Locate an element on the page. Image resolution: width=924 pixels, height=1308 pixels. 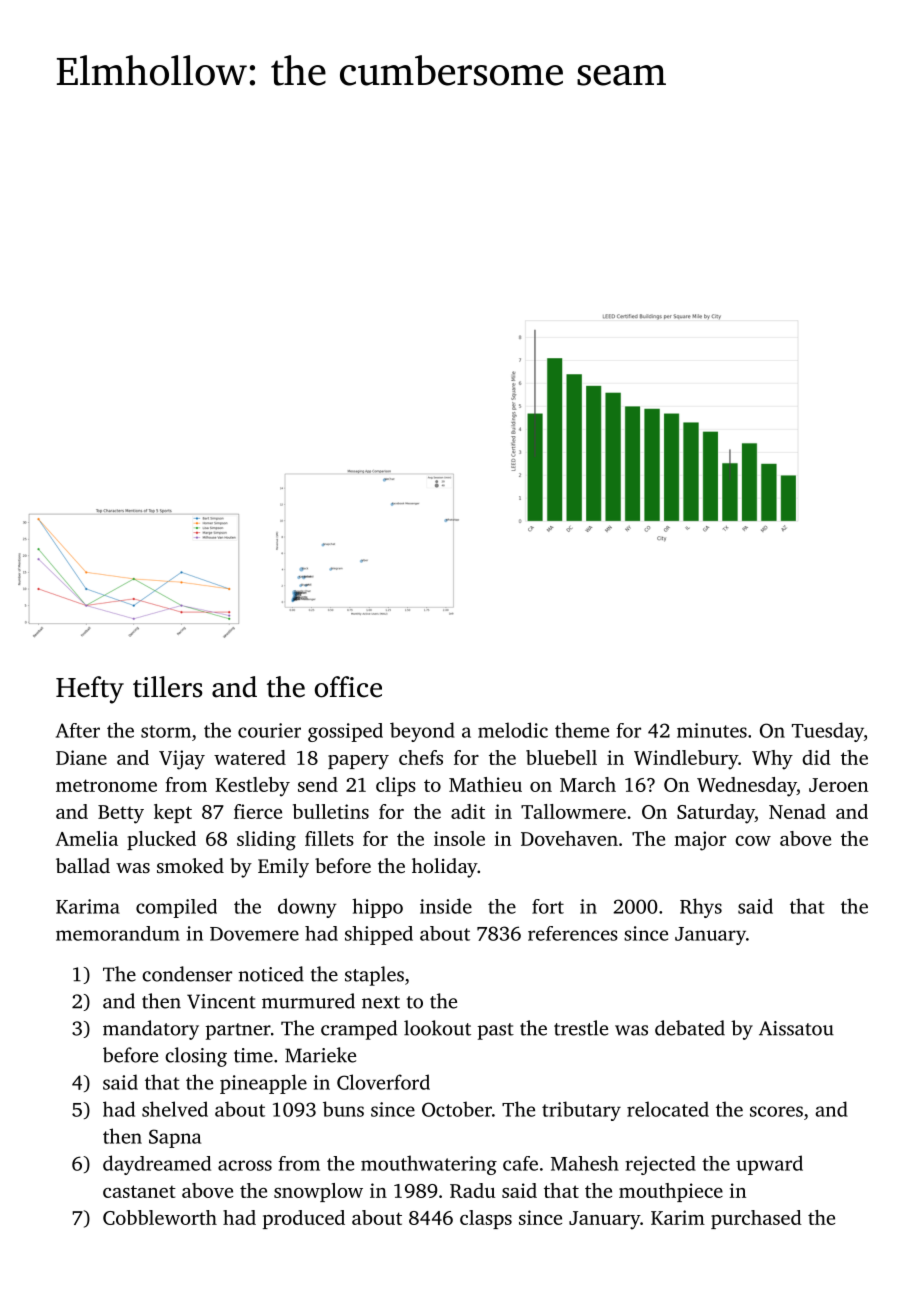
upward is located at coordinates (769, 1165).
